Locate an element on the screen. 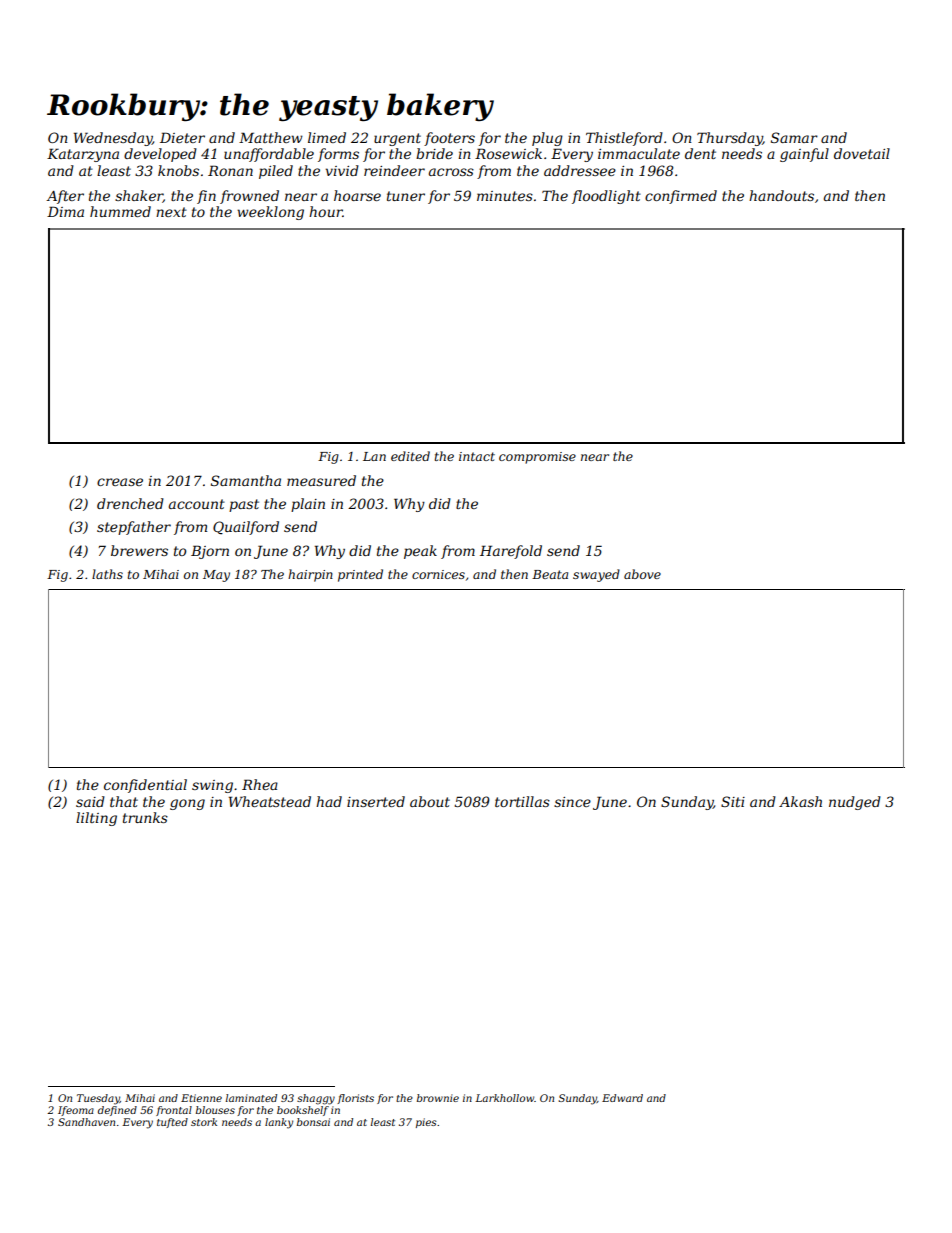  Samantha is located at coordinates (246, 480).
